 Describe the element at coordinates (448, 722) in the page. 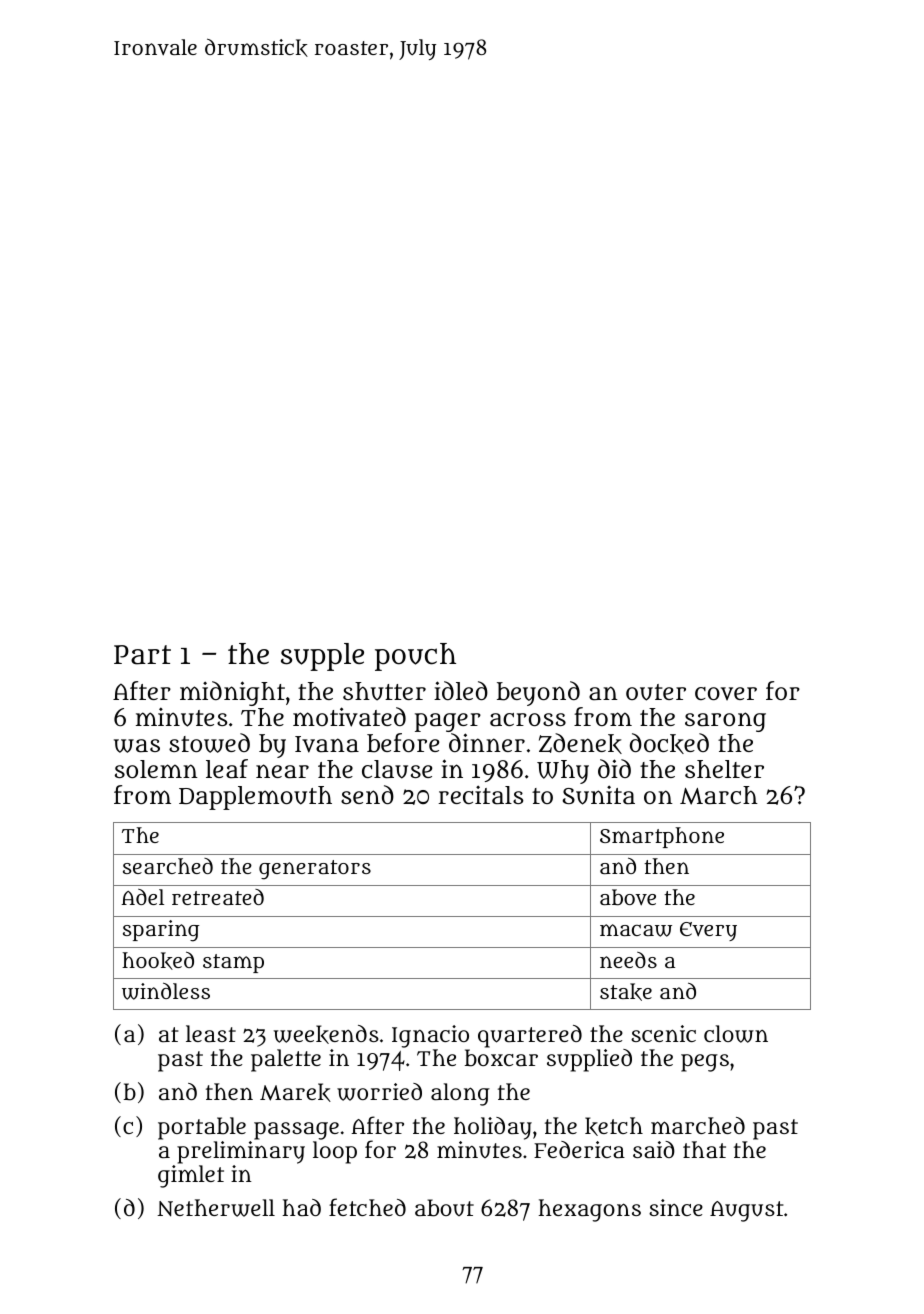

I see `pager` at that location.
